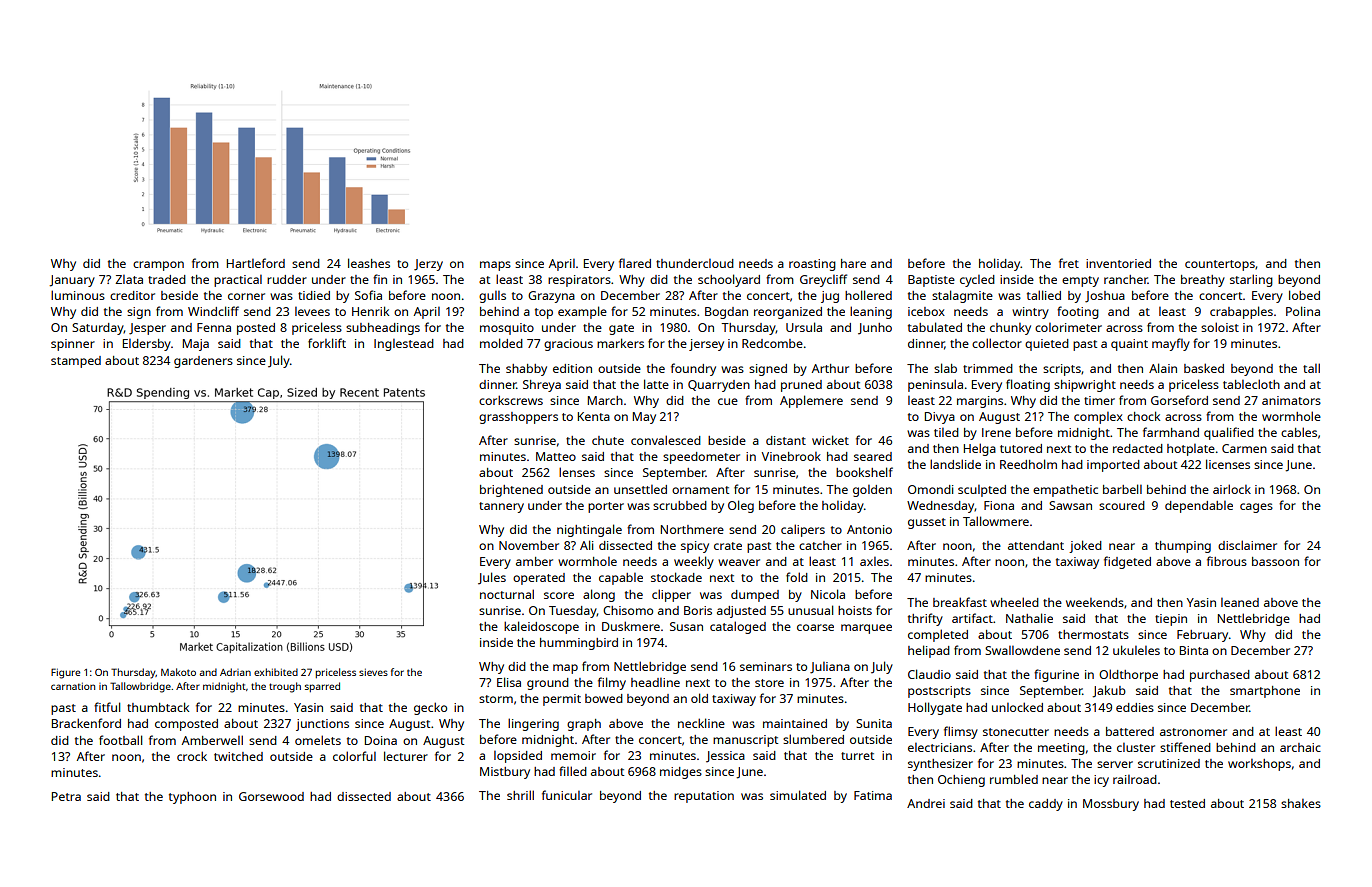  What do you see at coordinates (1109, 691) in the screenshot?
I see `Jakub` at bounding box center [1109, 691].
